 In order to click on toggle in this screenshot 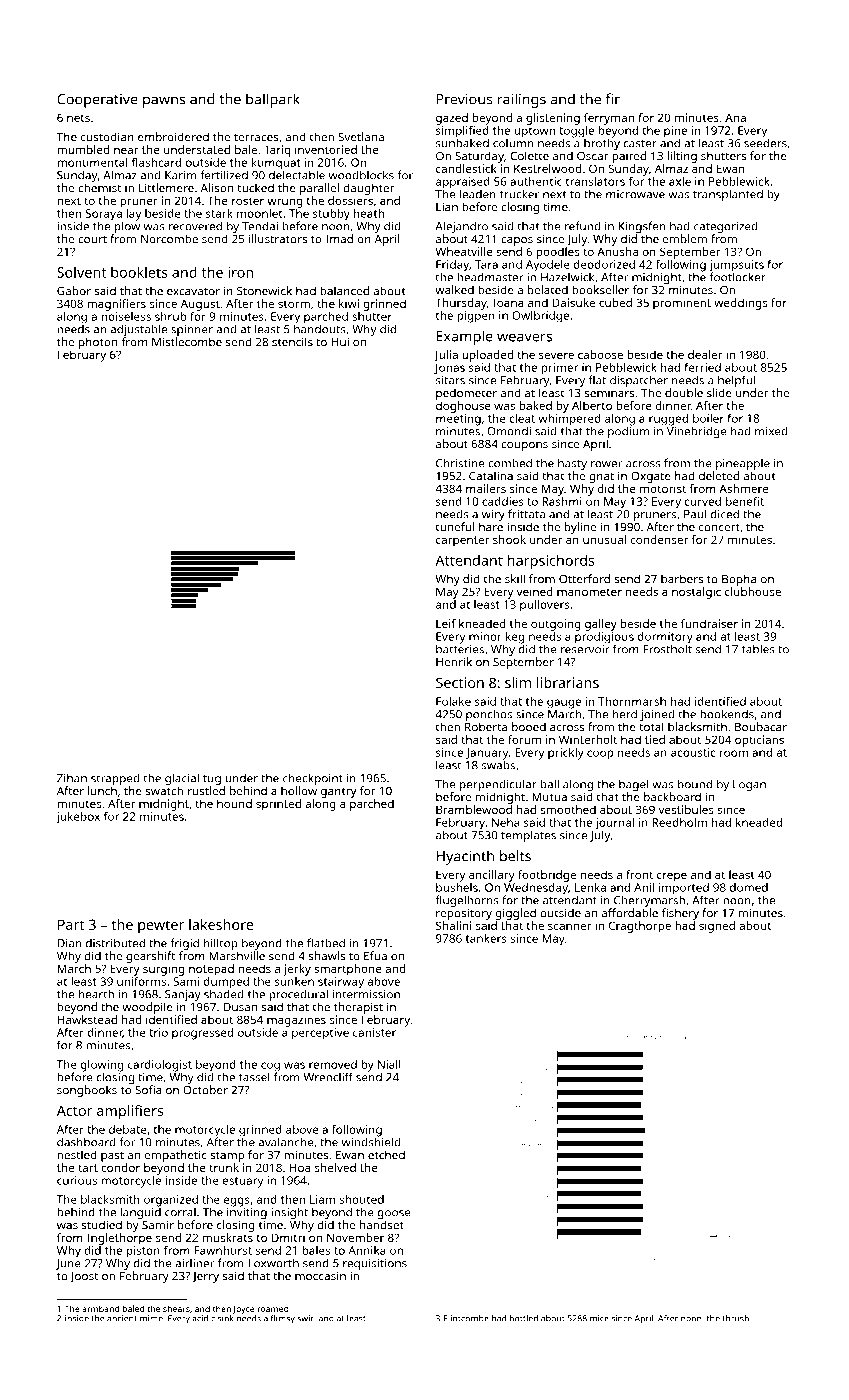, I will do `click(576, 132)`.
